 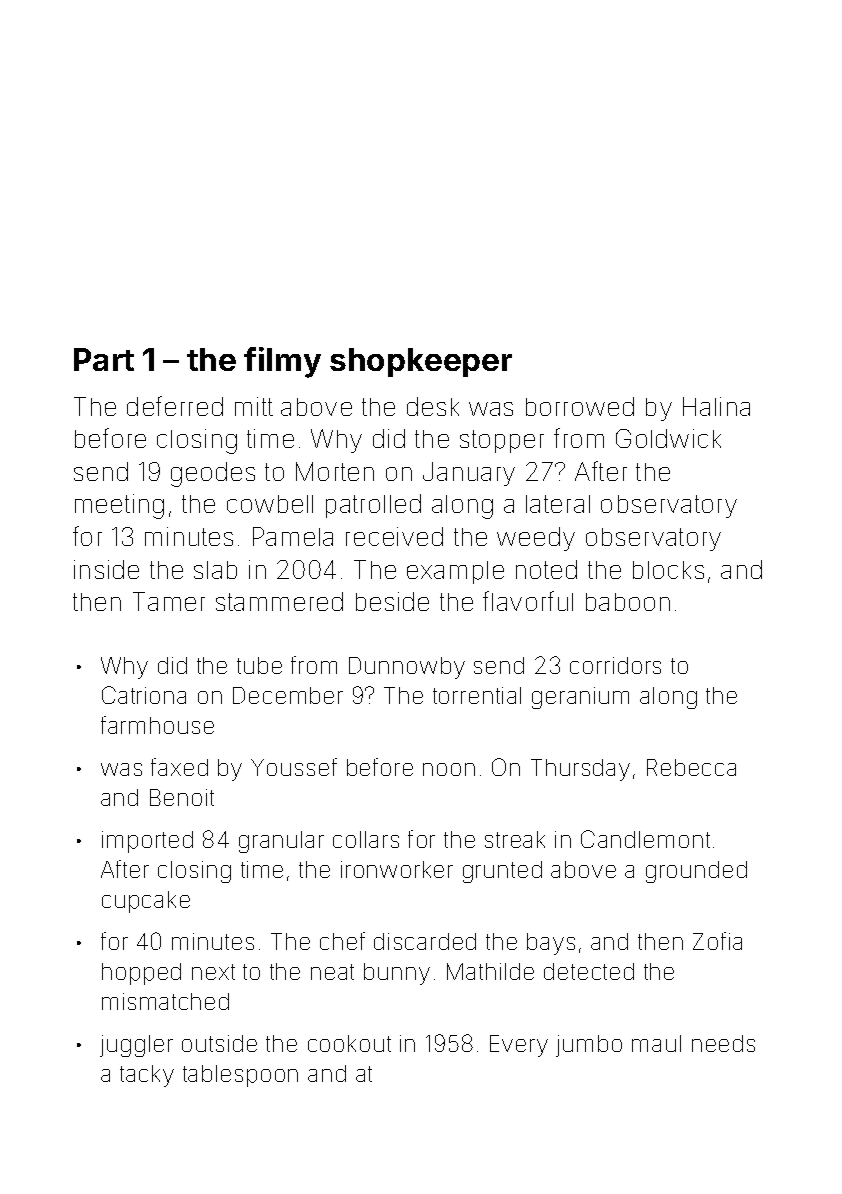 I want to click on Zofia, so click(x=717, y=941).
